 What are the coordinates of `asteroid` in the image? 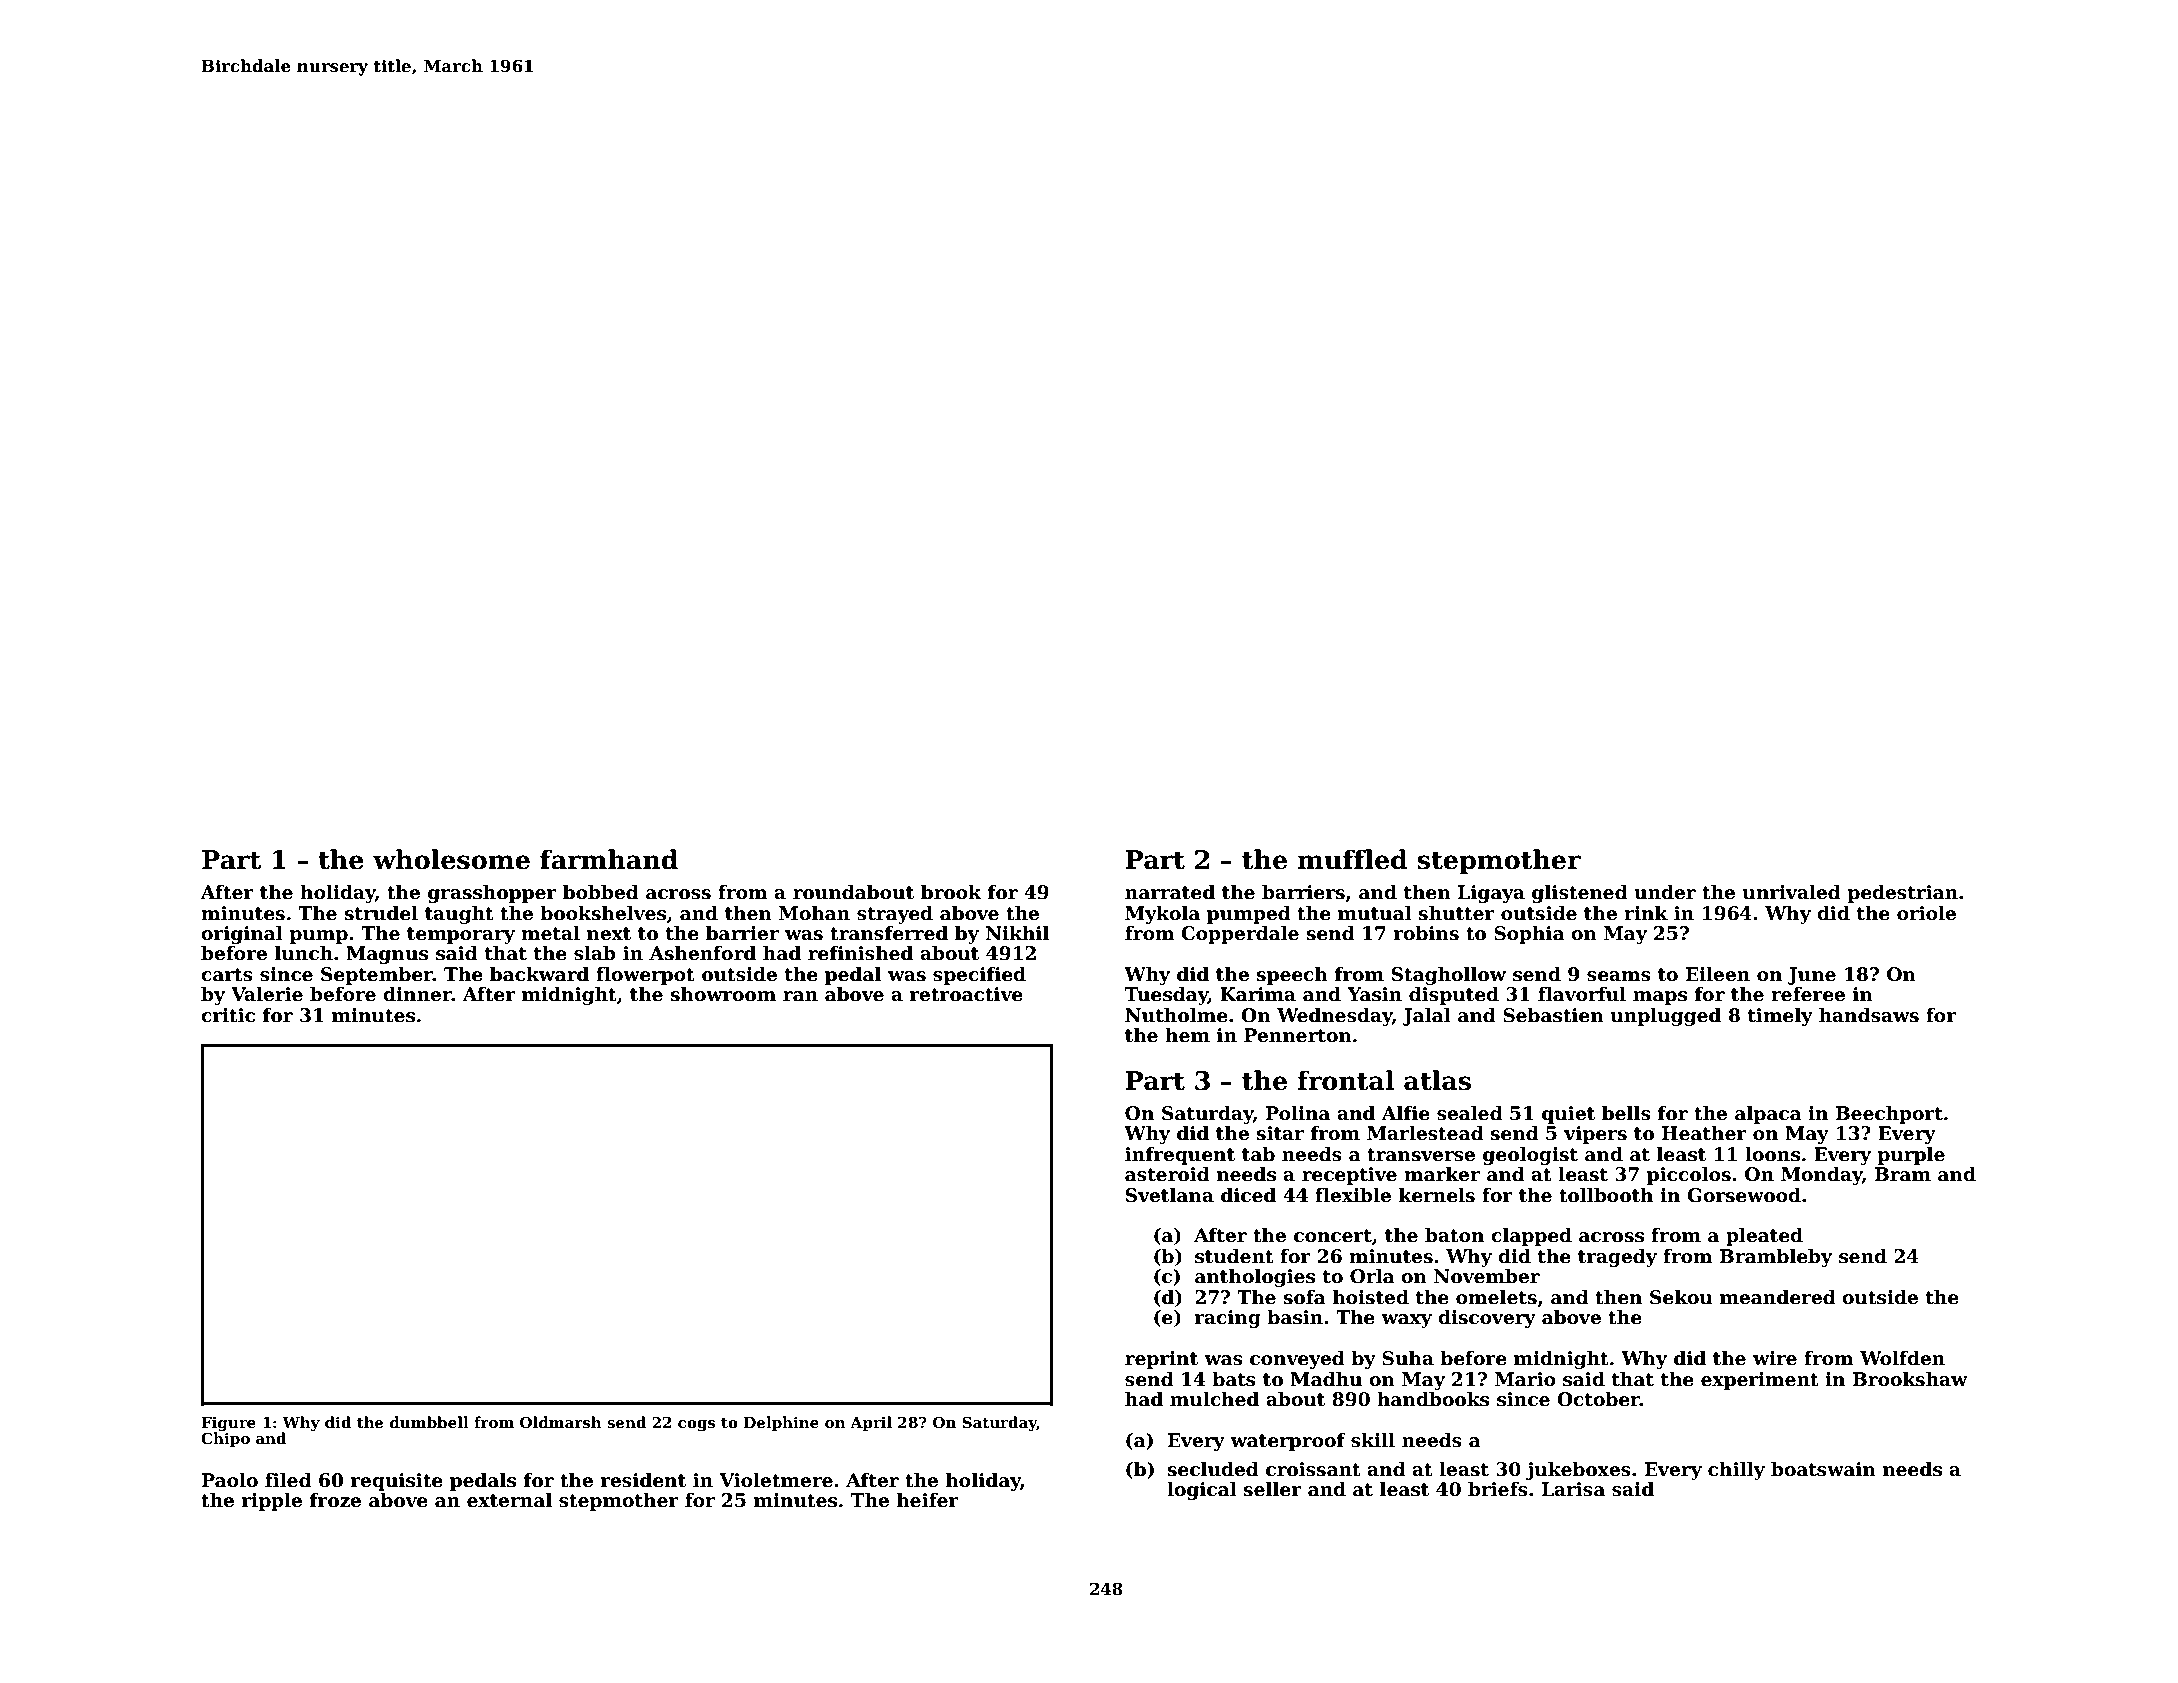 It's located at (1167, 1174).
